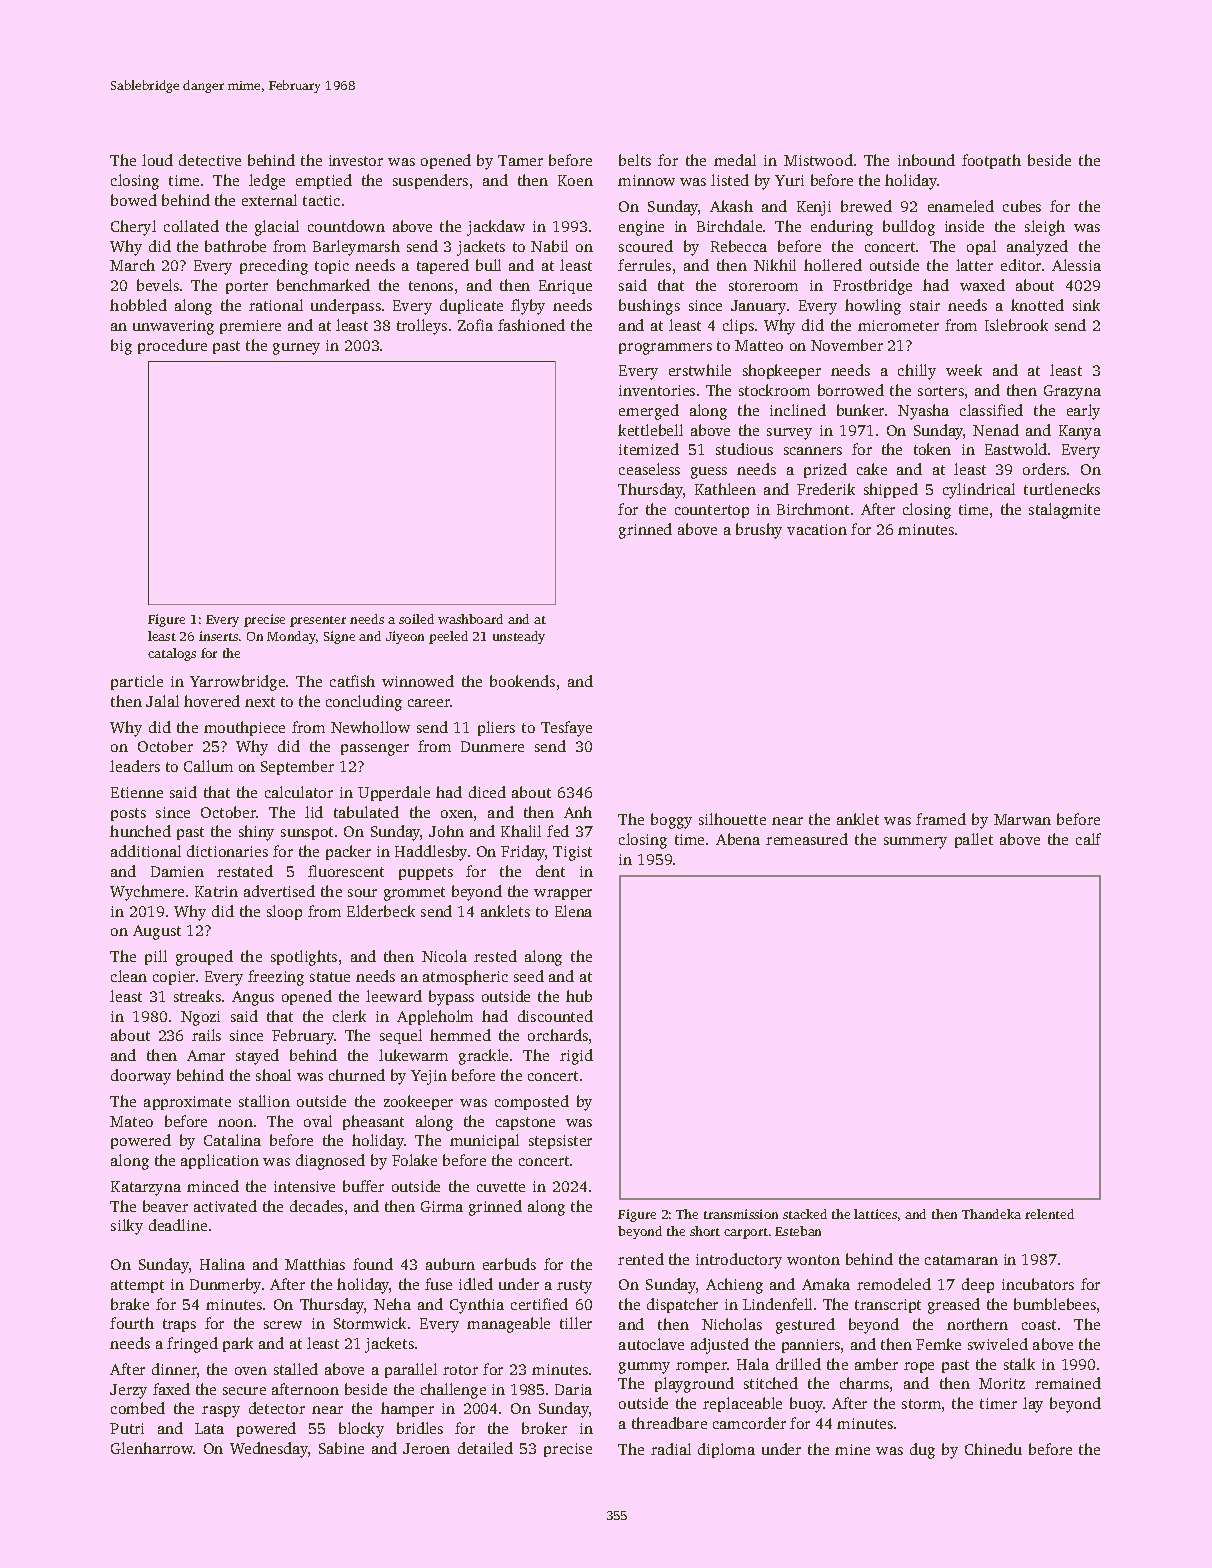 This page has height=1568, width=1212. I want to click on big, so click(121, 347).
